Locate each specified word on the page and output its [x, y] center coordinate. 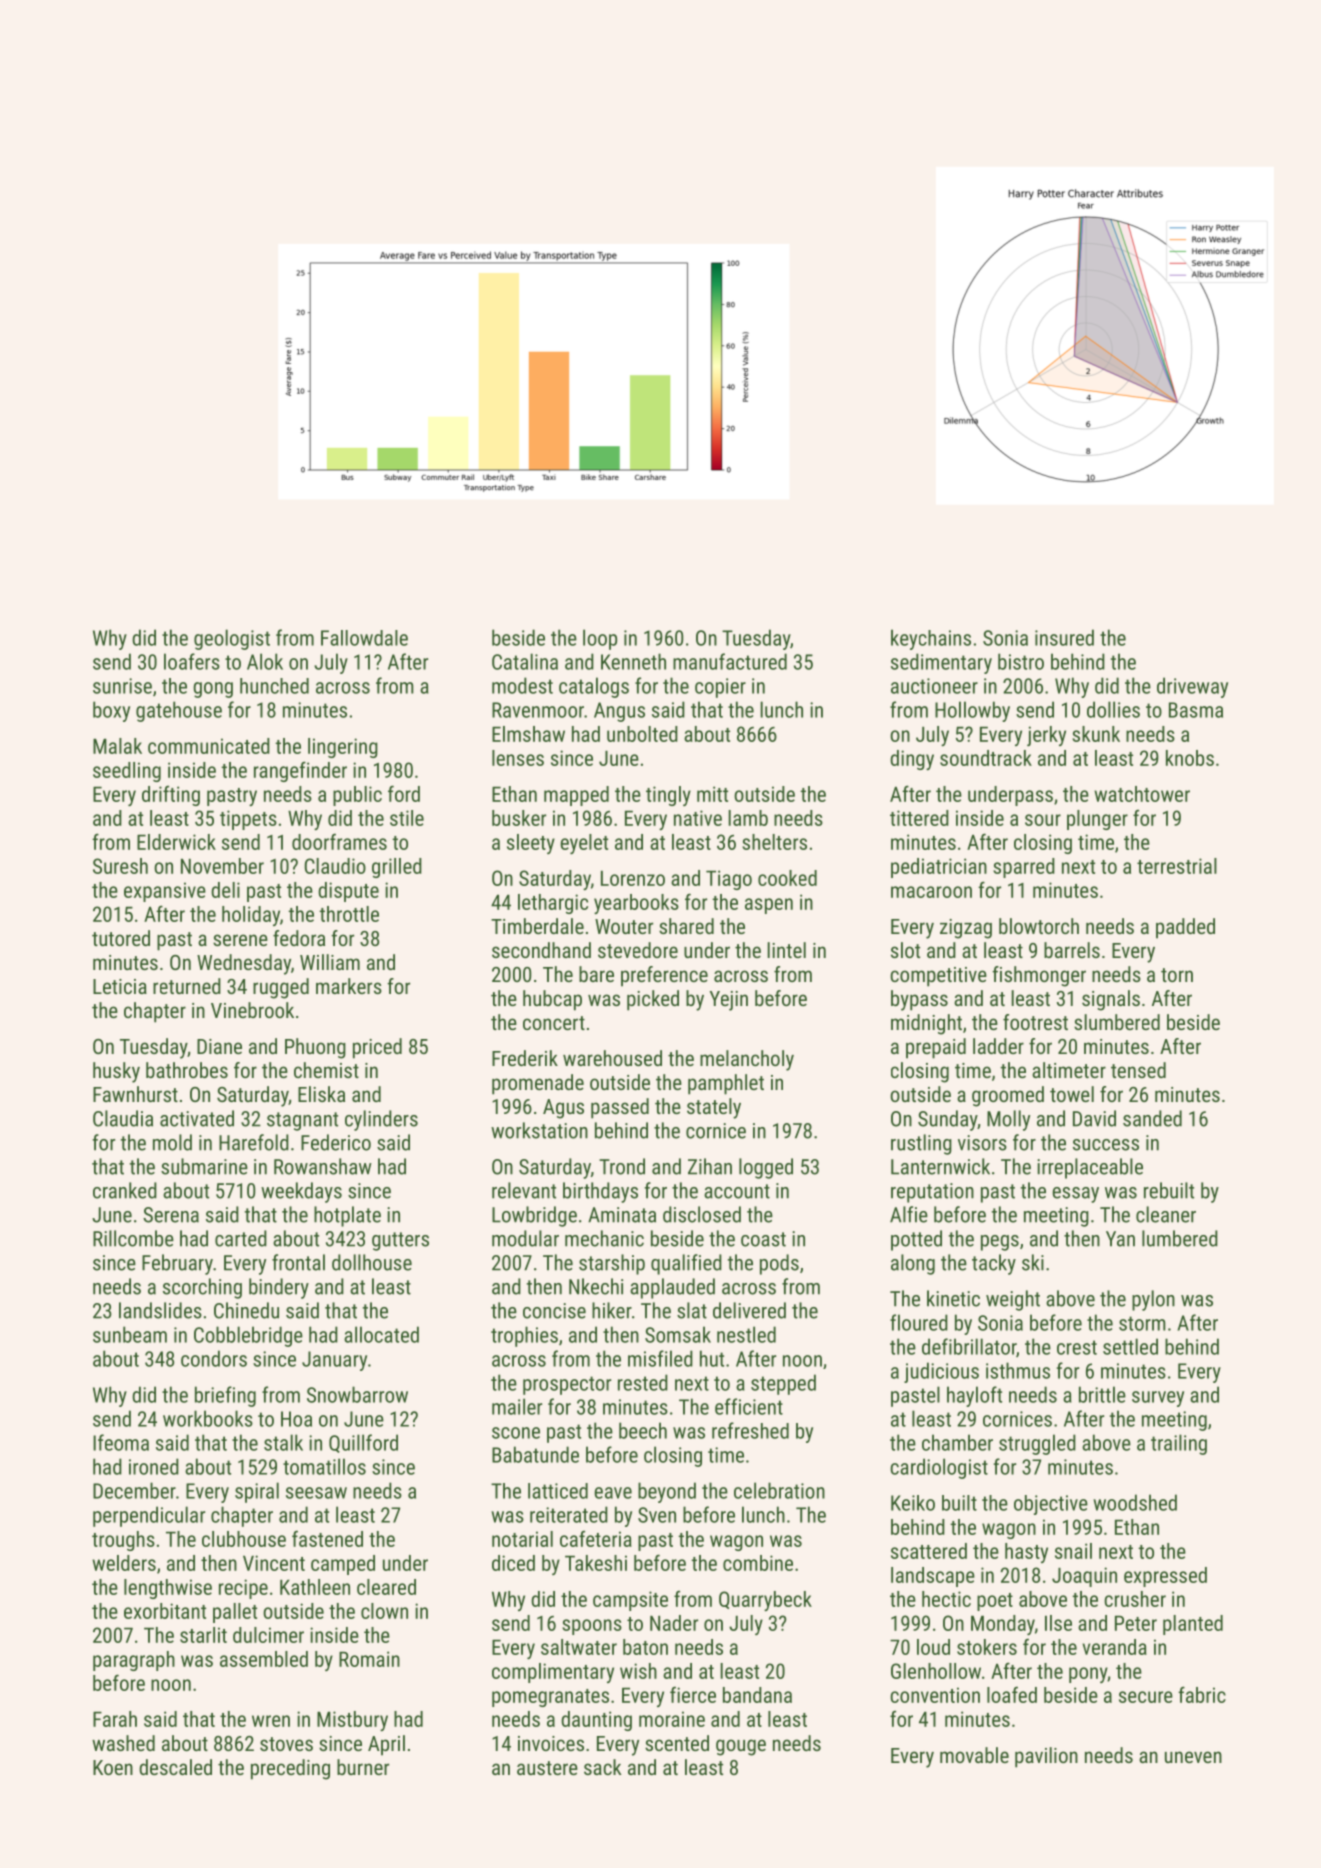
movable [974, 1755]
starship [612, 1264]
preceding [290, 1769]
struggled [1037, 1444]
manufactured [730, 661]
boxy [111, 711]
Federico [336, 1142]
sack [602, 1767]
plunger [1097, 820]
